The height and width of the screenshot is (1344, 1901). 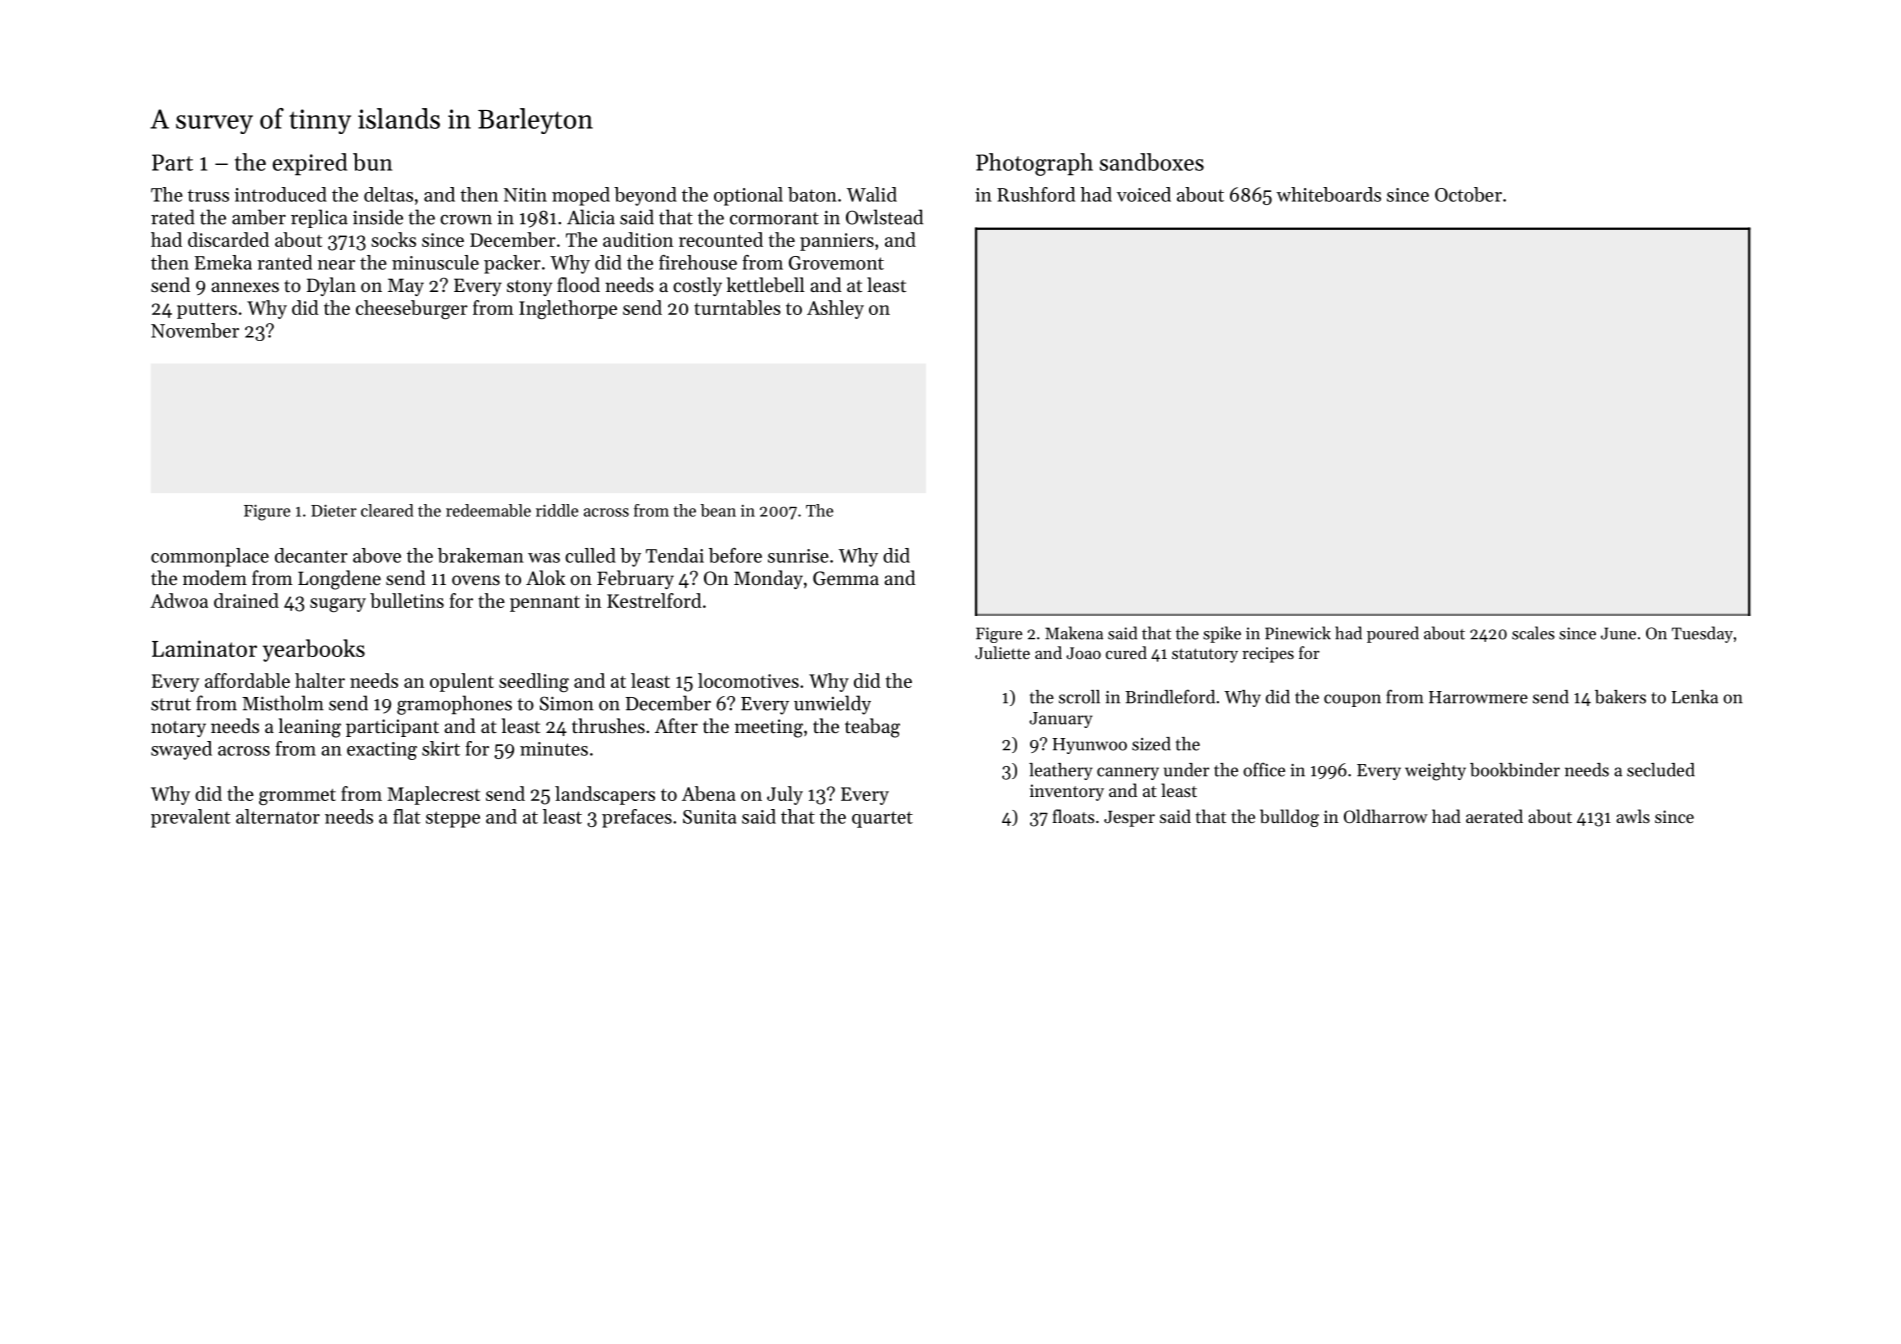 I want to click on bean, so click(x=718, y=510).
